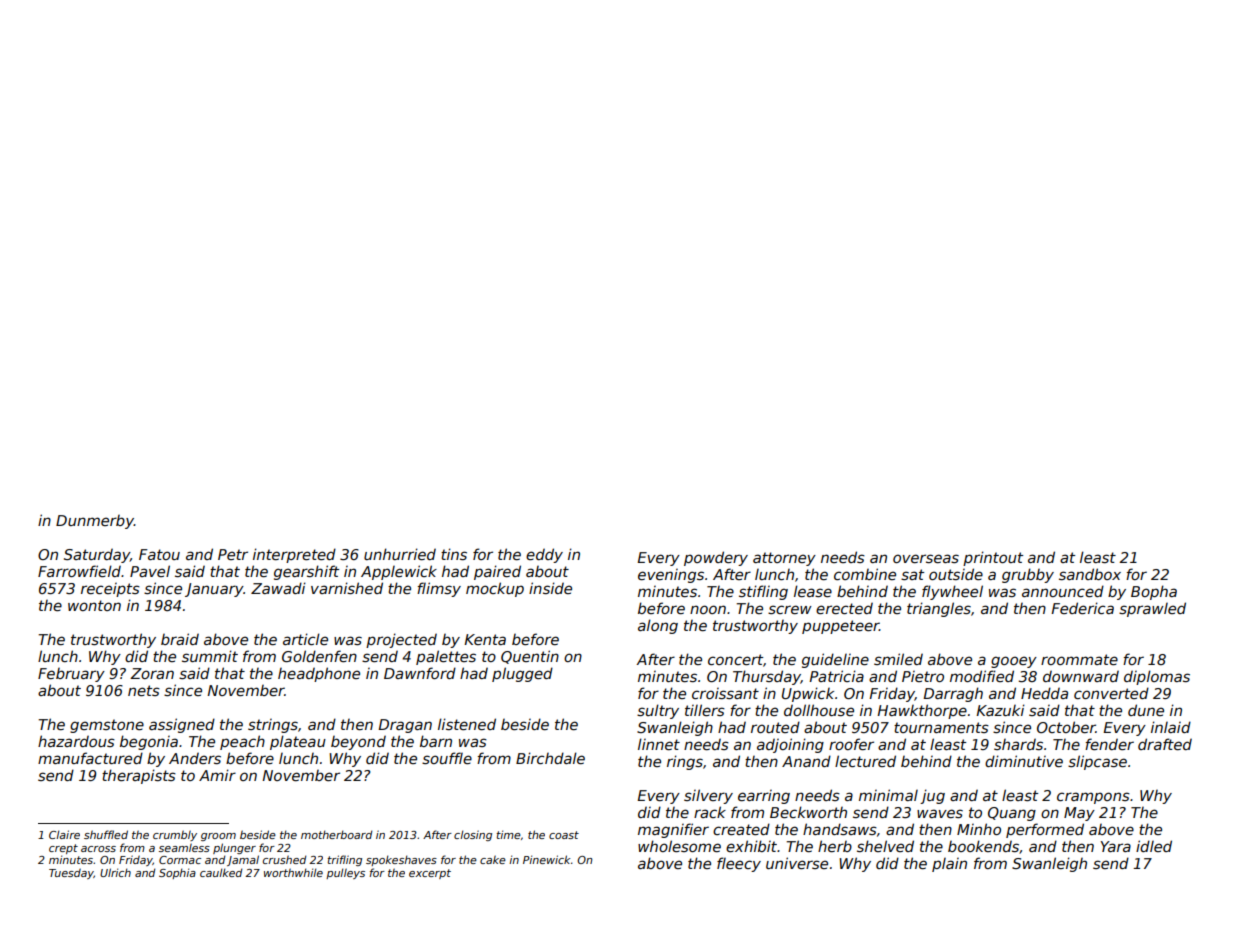 This image has height=952, width=1233. I want to click on silvery, so click(708, 796).
